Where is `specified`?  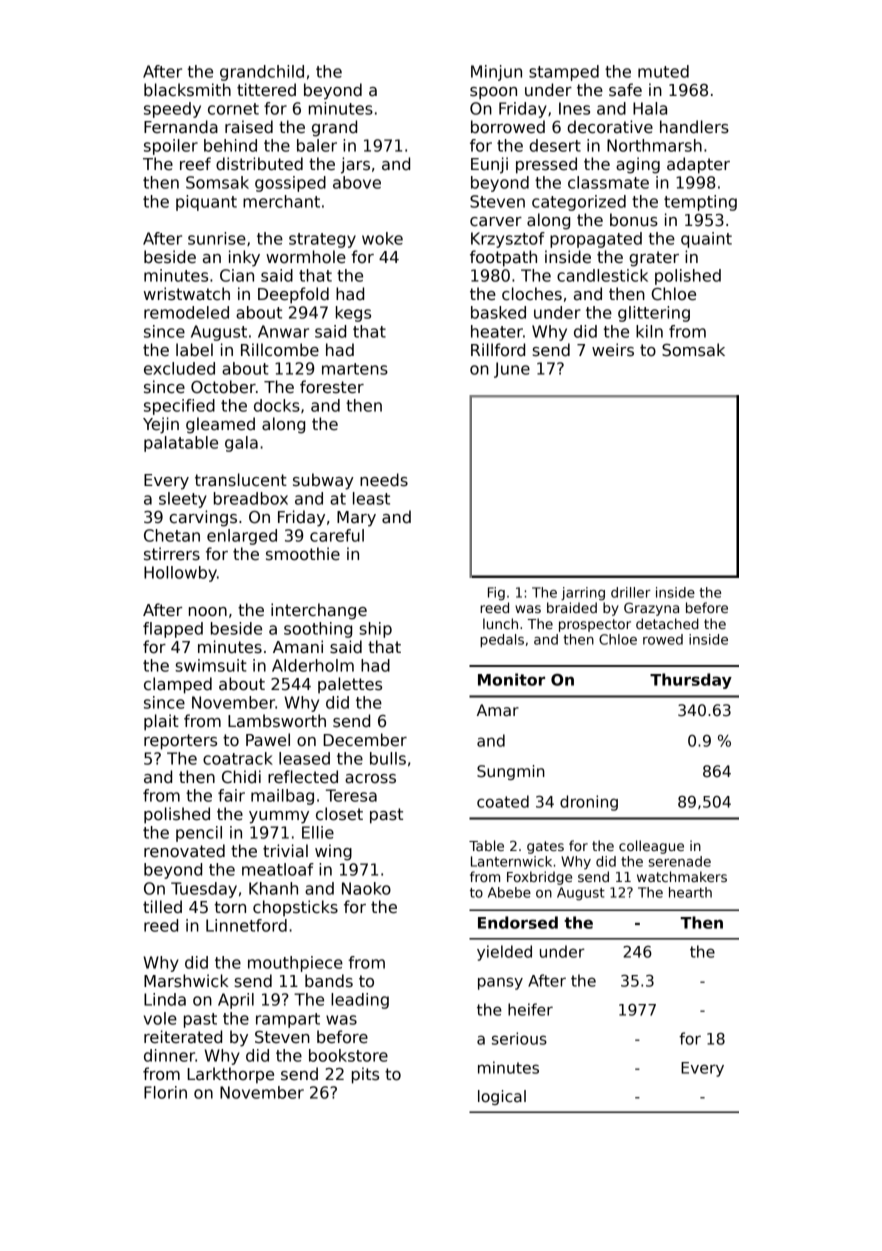
specified is located at coordinates (179, 407).
